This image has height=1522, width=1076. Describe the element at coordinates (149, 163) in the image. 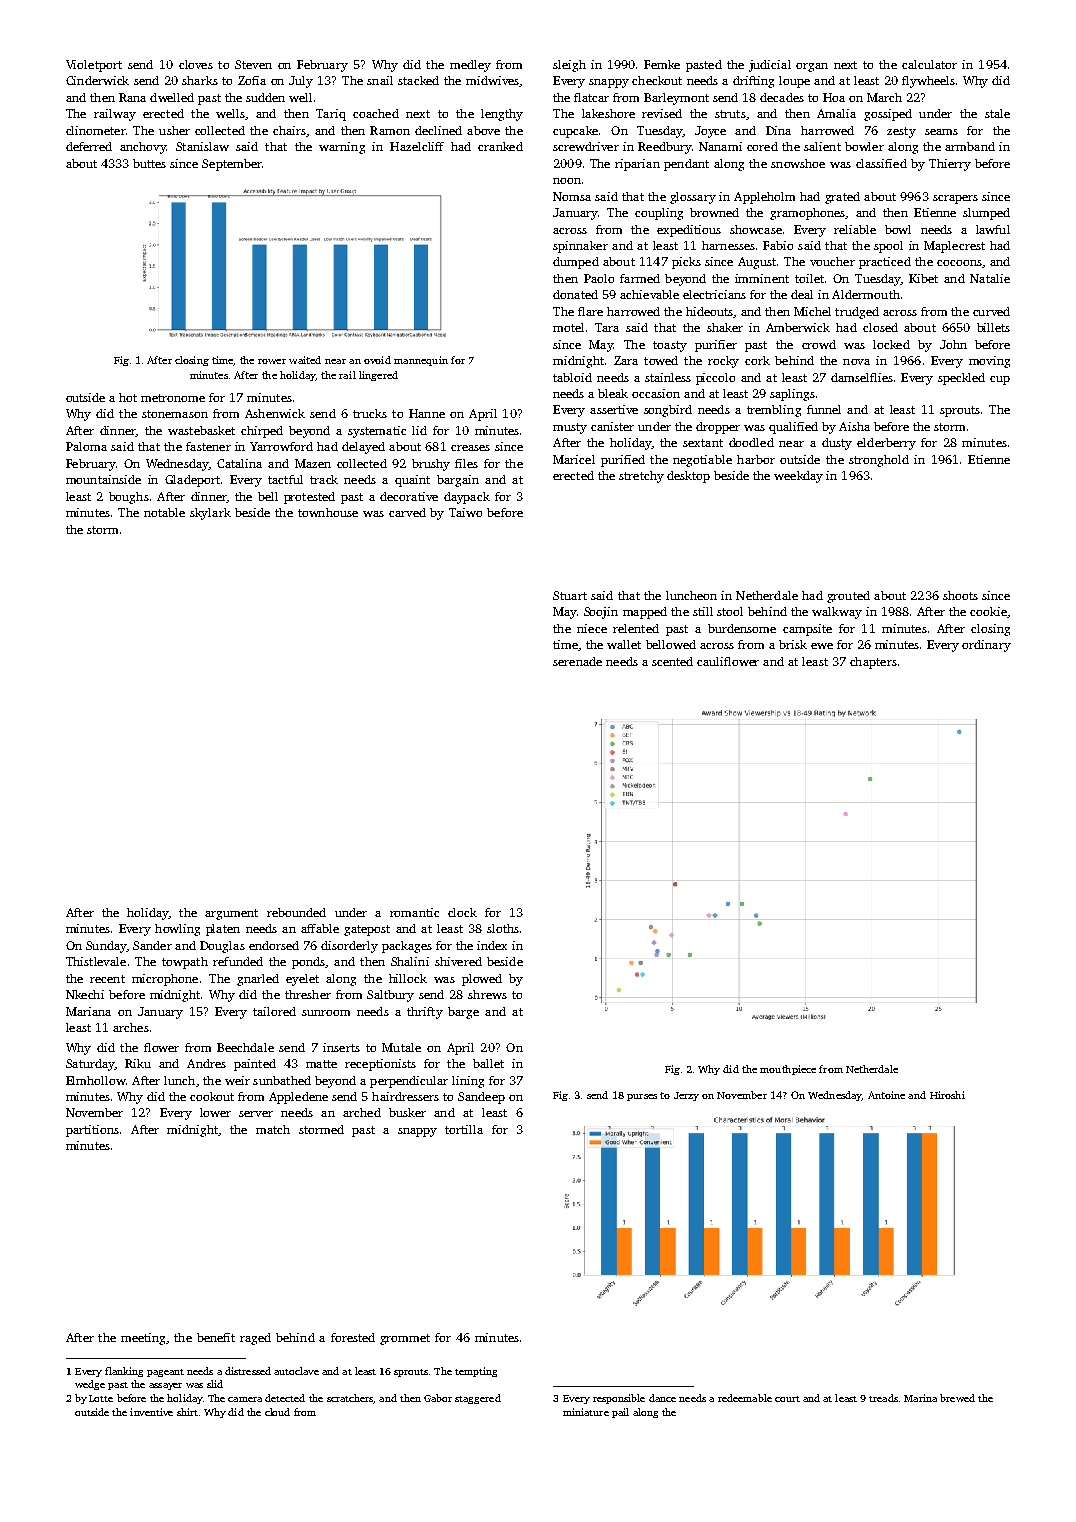

I see `buttes` at that location.
